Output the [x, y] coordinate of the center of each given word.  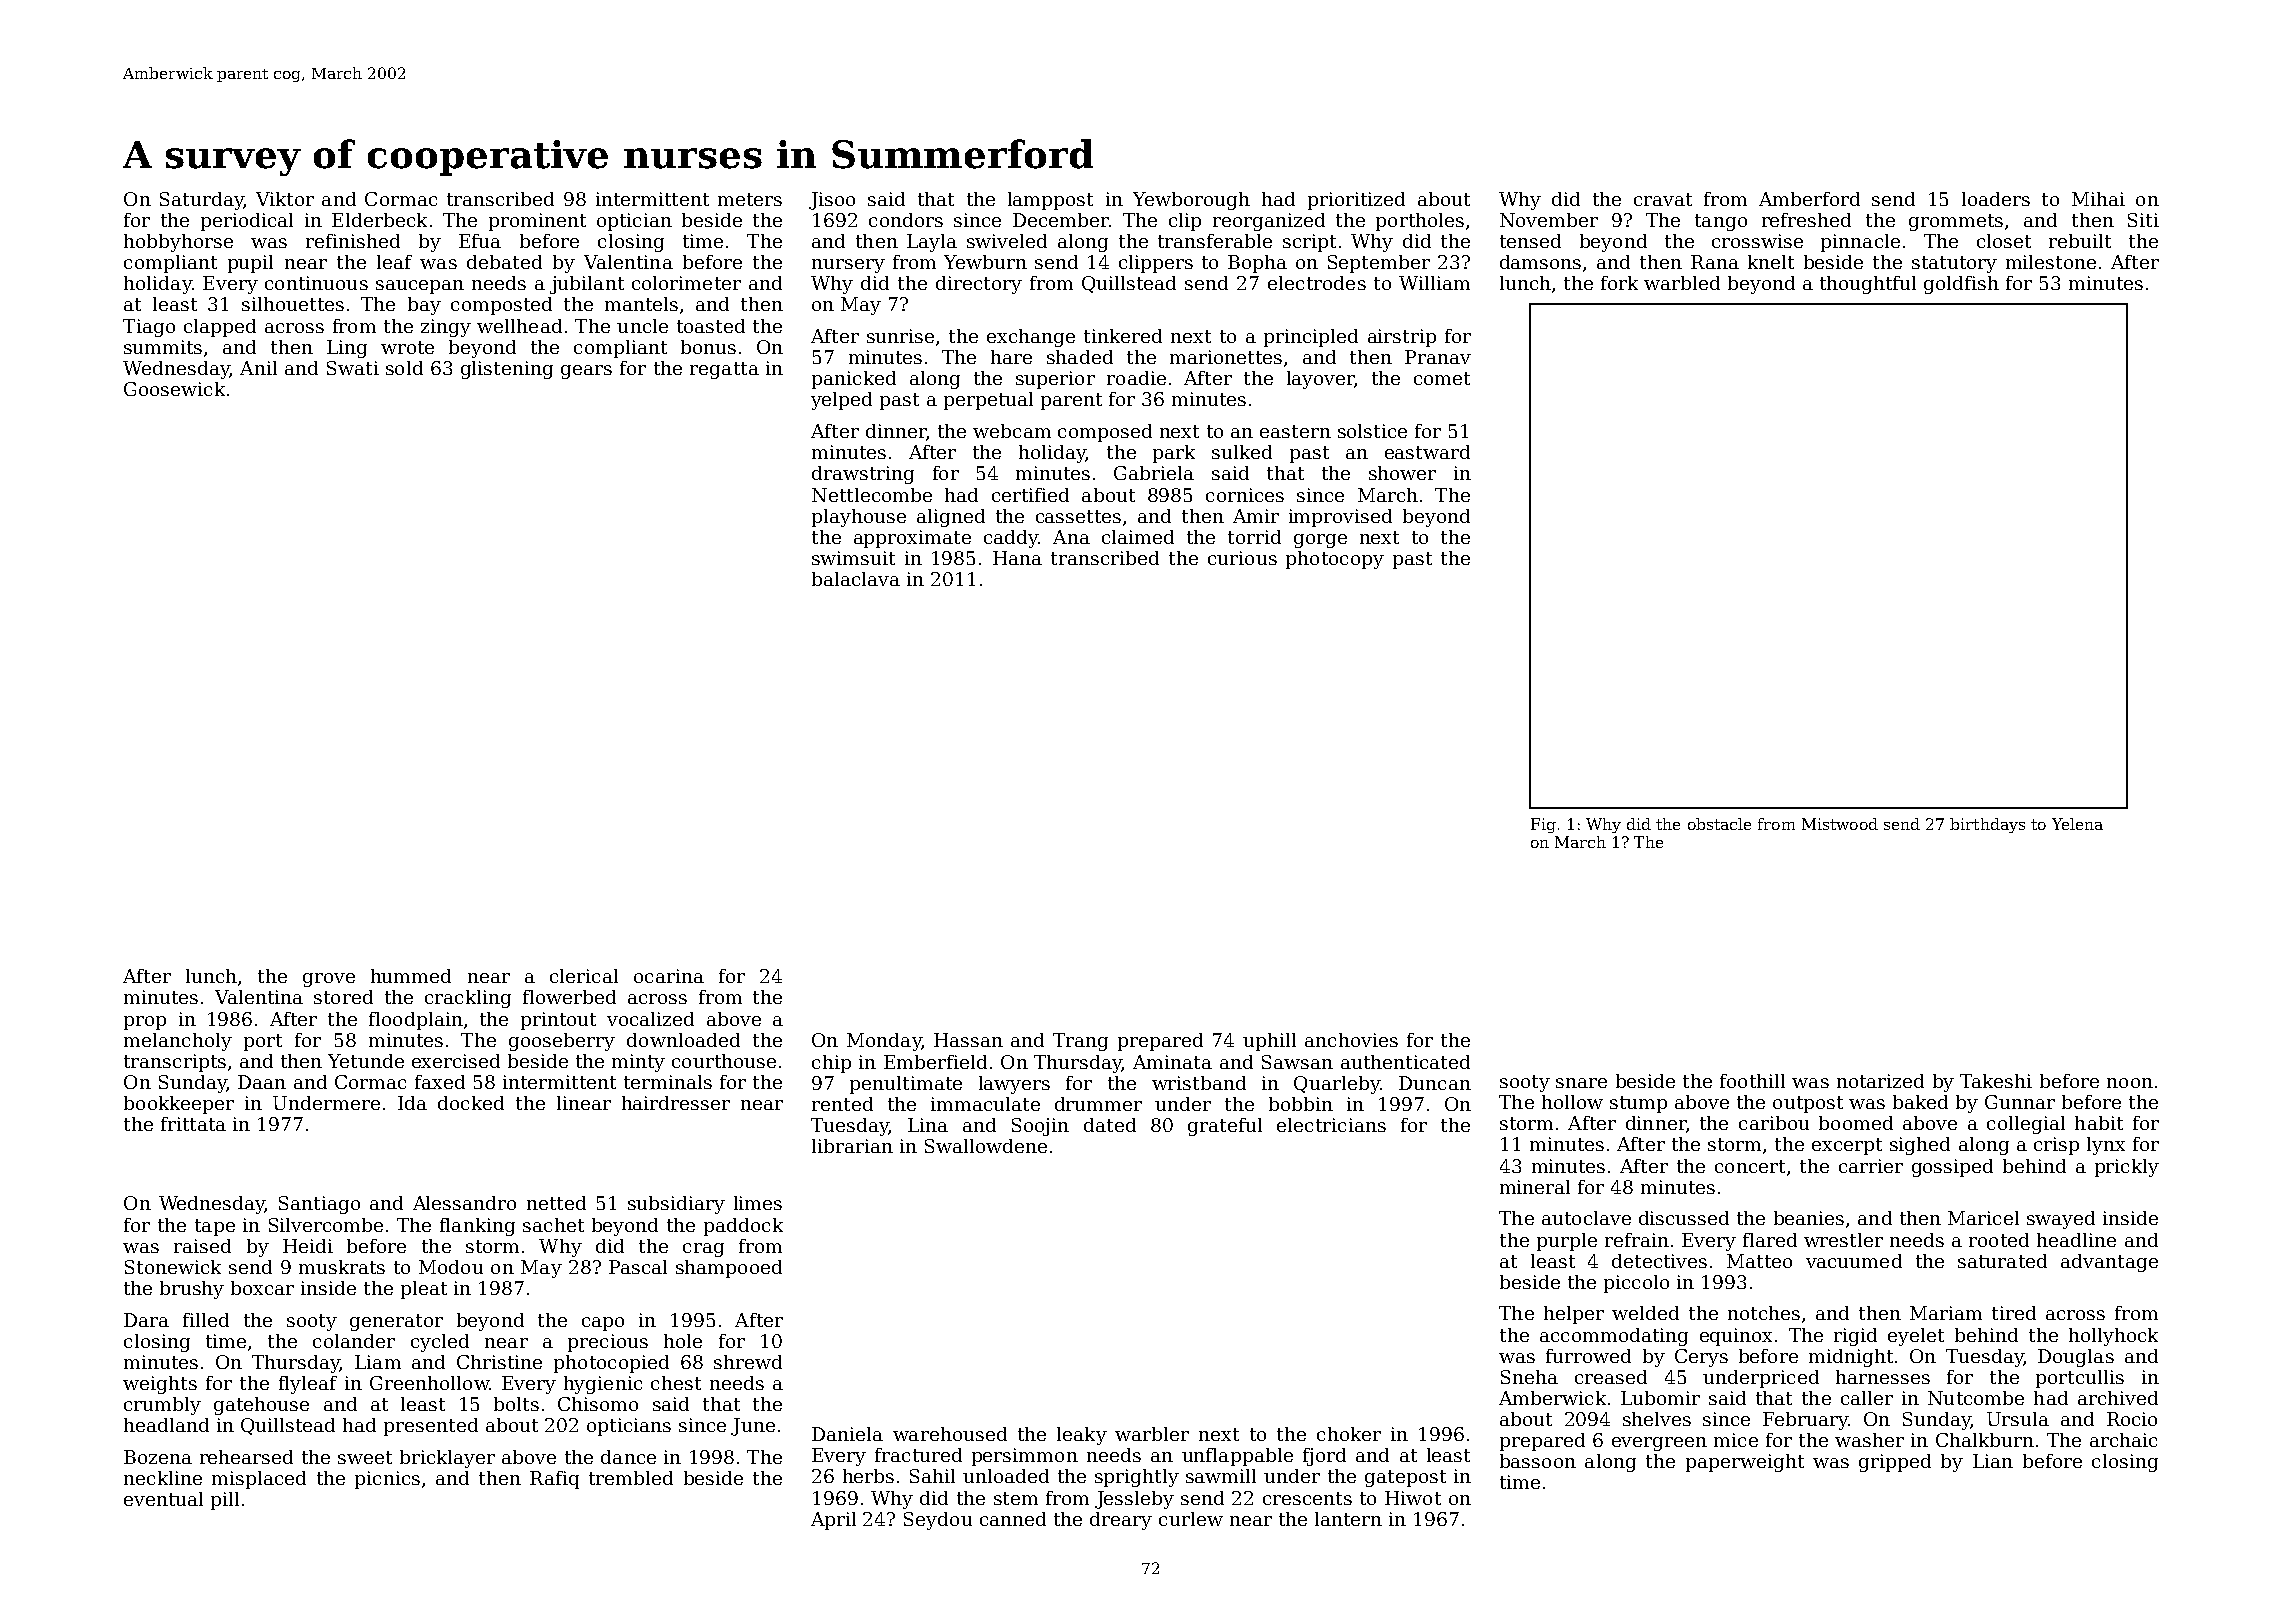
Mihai [2098, 199]
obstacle [1719, 824]
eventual [163, 1499]
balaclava [856, 579]
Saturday [202, 201]
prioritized [1356, 201]
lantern [1348, 1519]
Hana [1017, 558]
